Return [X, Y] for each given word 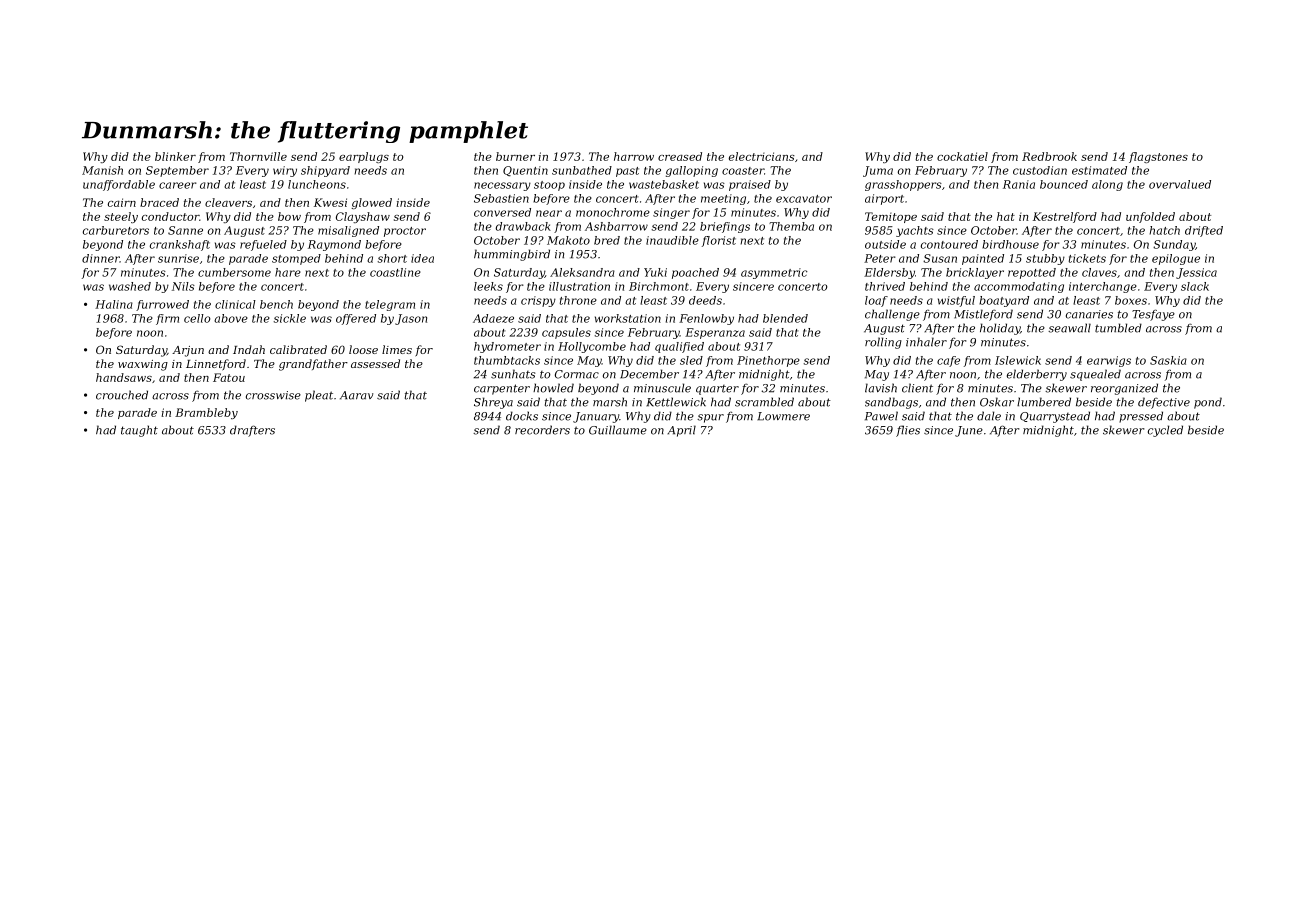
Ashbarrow [616, 226]
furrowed [162, 305]
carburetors [116, 230]
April [681, 431]
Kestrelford [1065, 217]
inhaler [926, 342]
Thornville [258, 156]
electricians [762, 156]
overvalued [1180, 184]
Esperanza [715, 333]
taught [139, 431]
